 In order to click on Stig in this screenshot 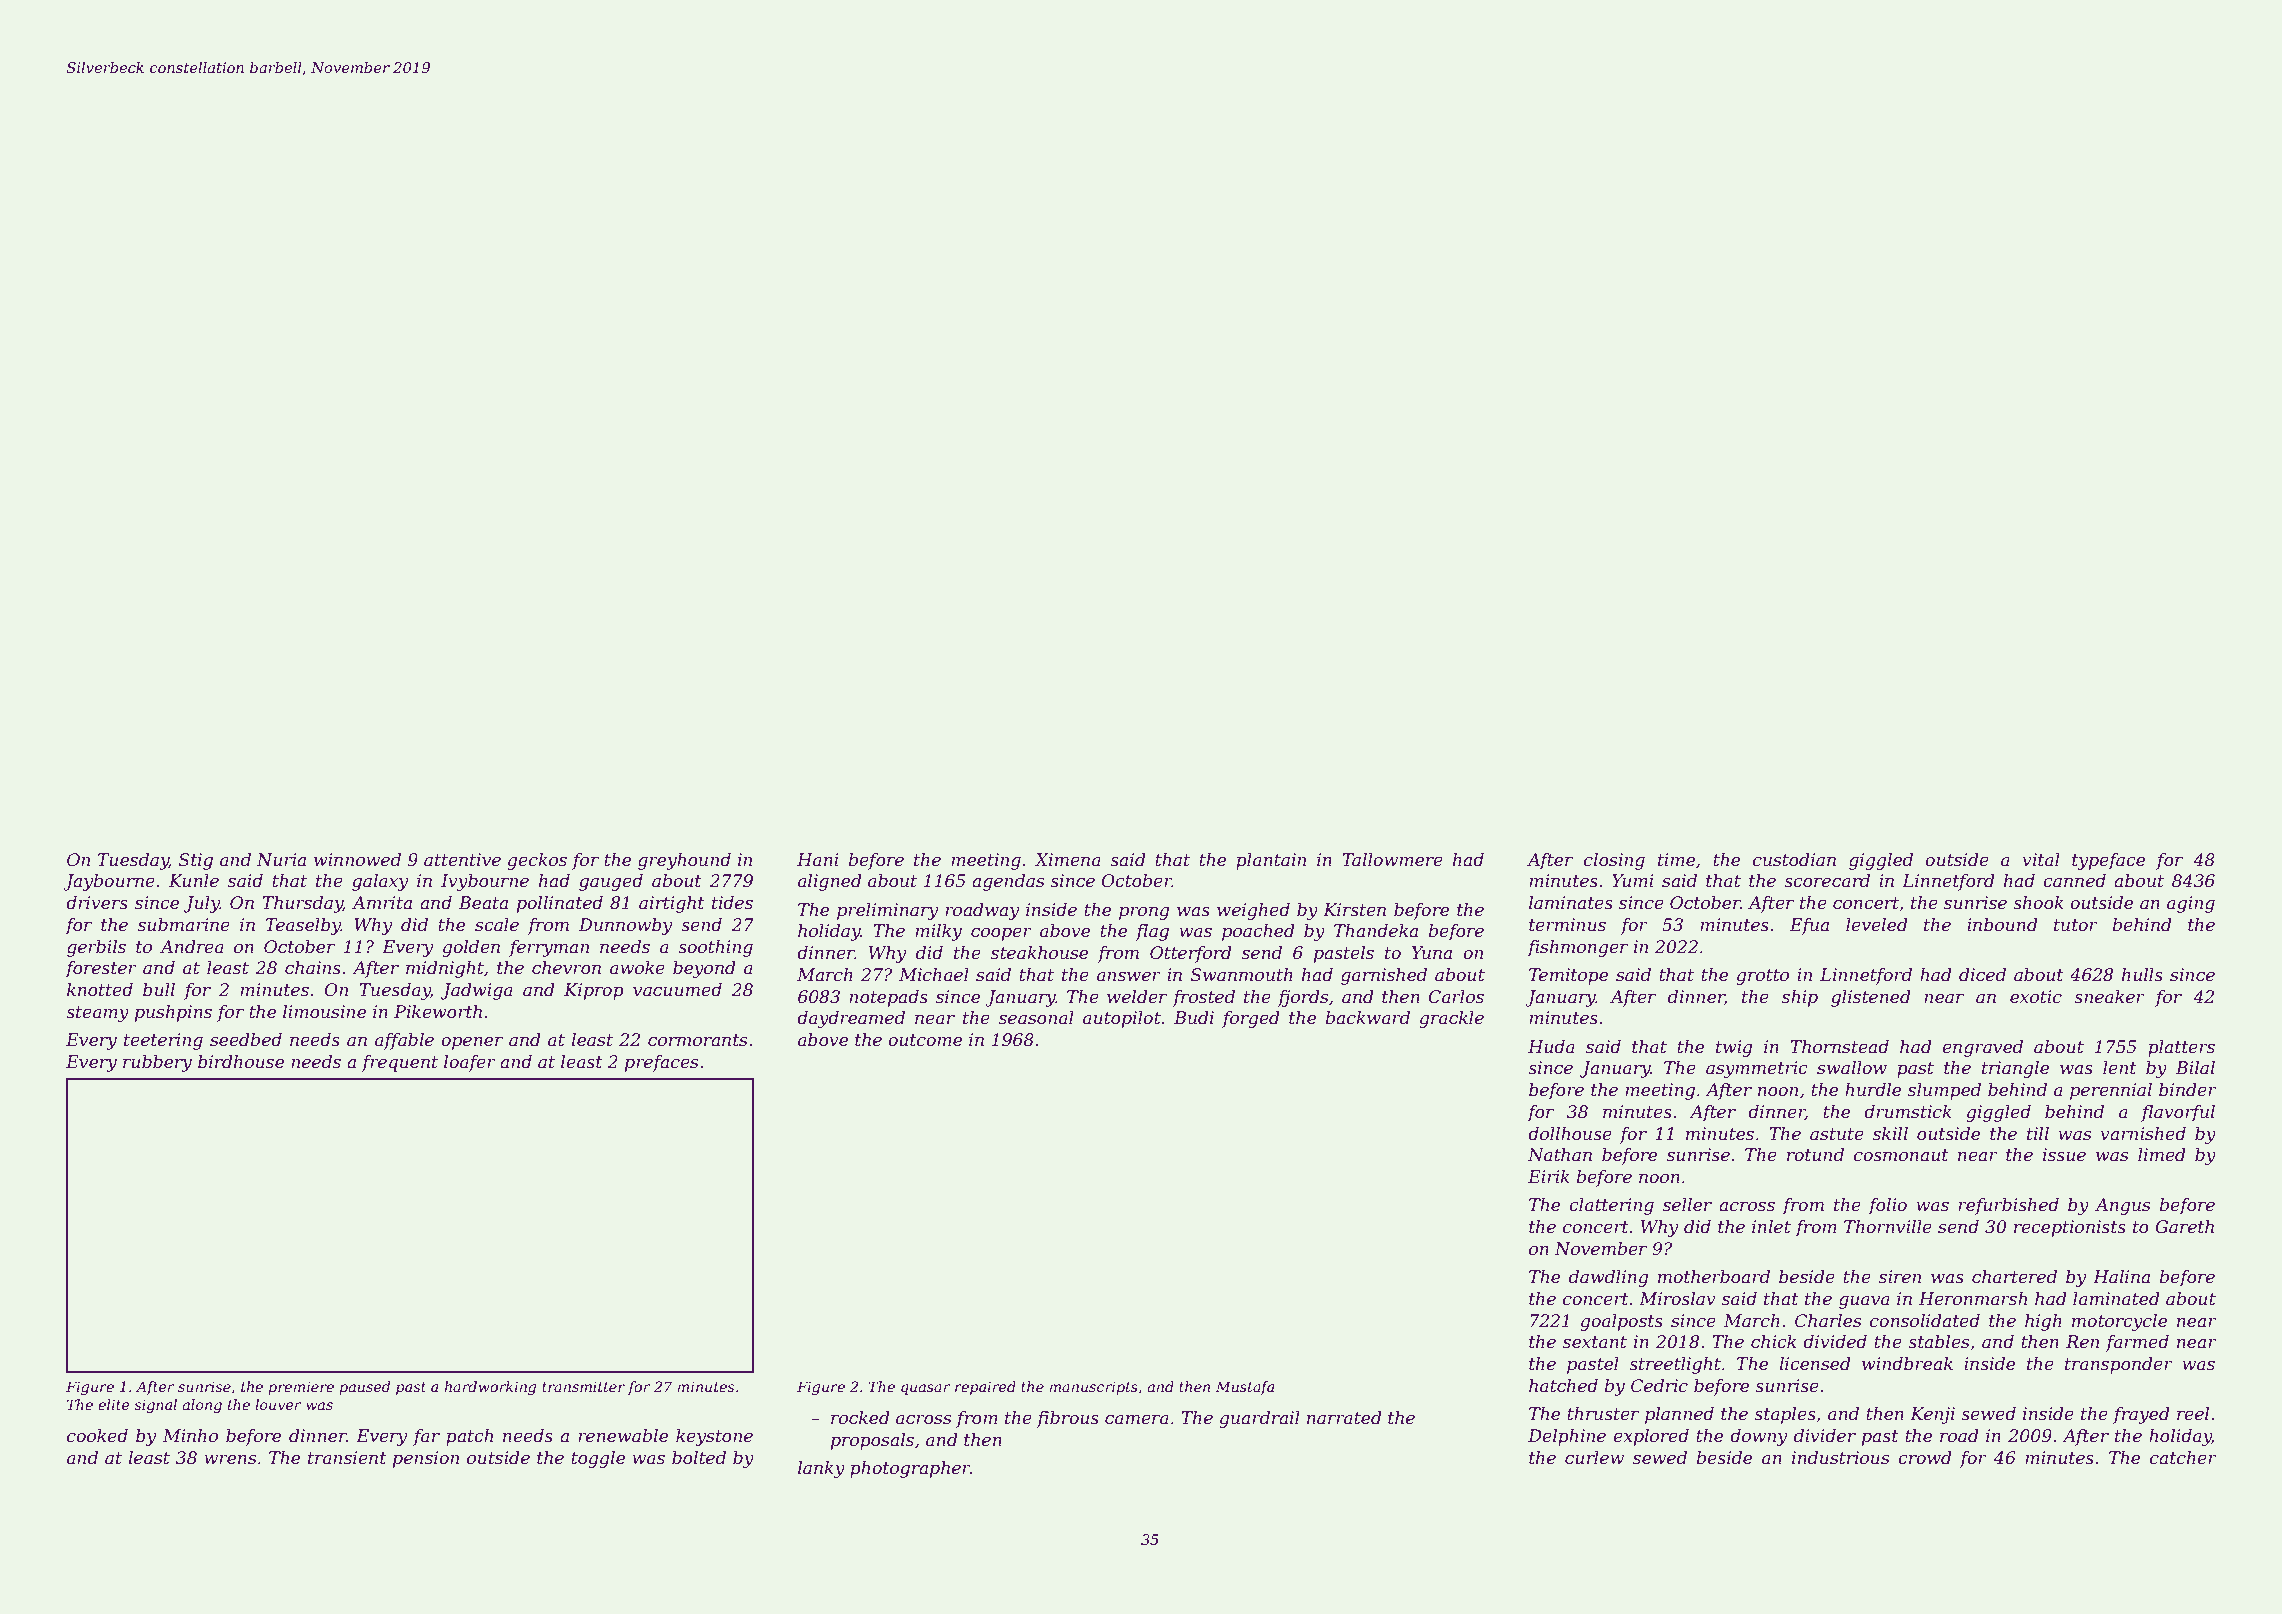, I will do `click(196, 861)`.
